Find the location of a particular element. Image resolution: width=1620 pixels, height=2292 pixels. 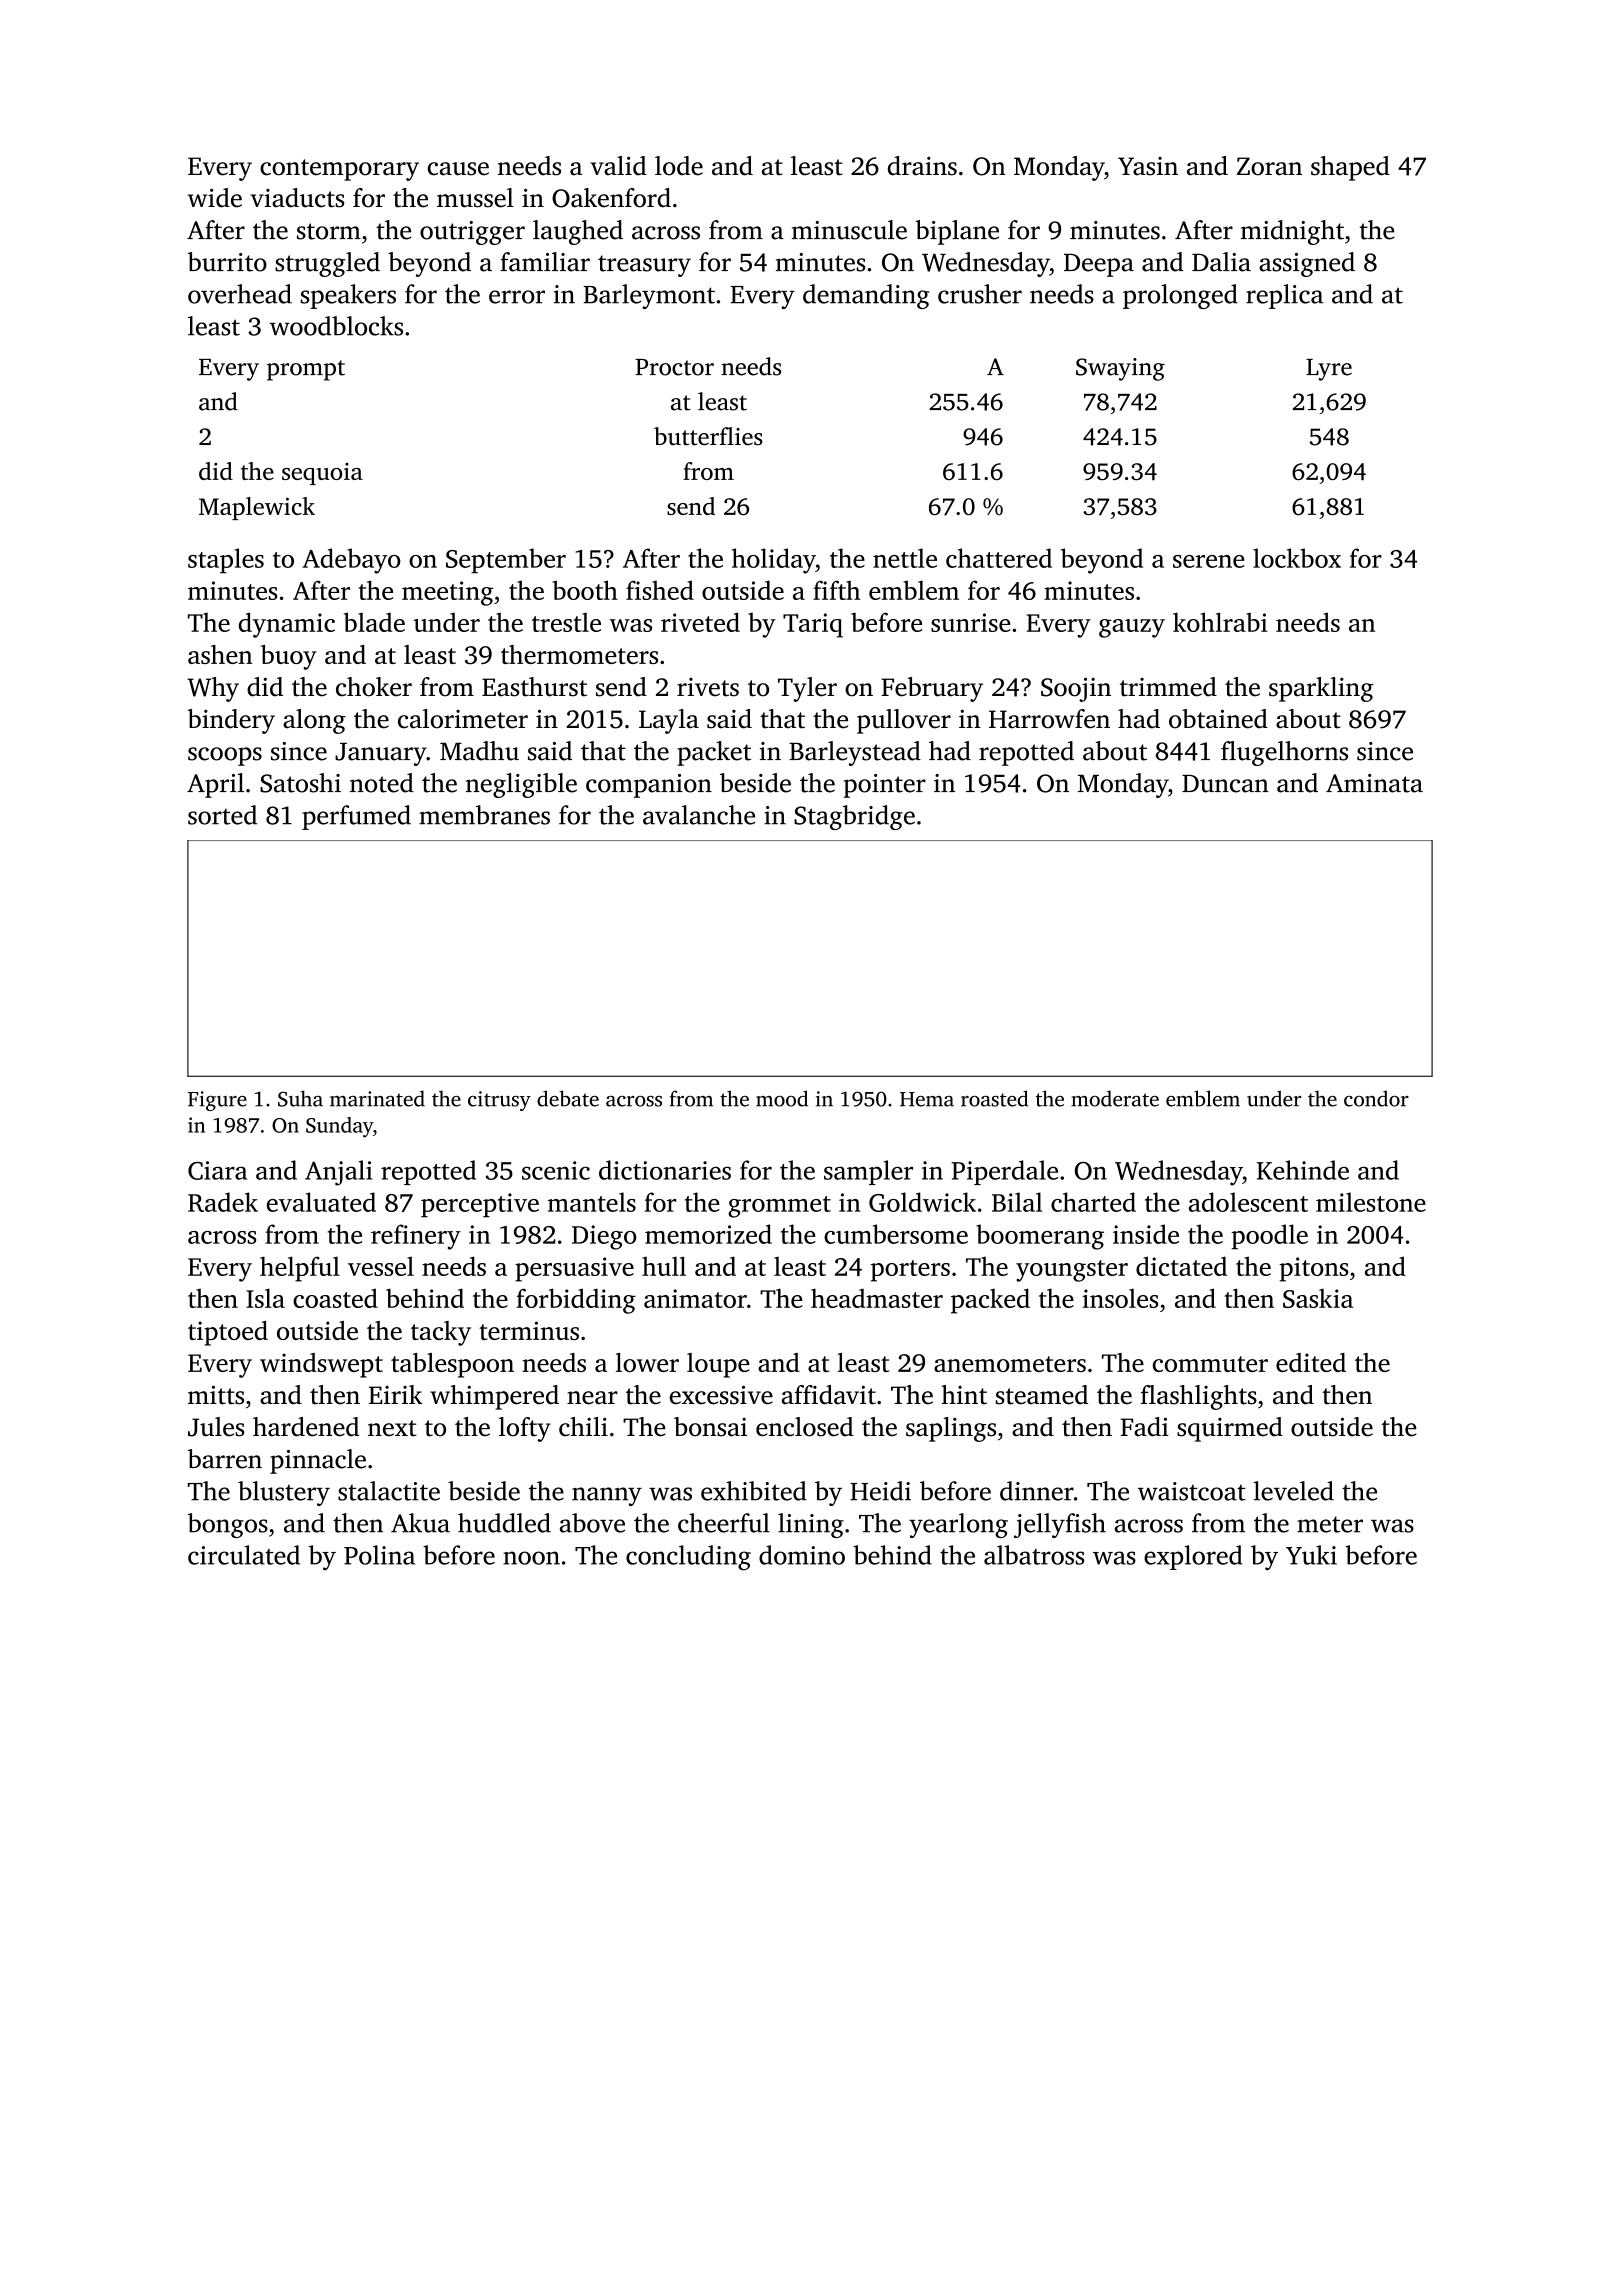

huddled is located at coordinates (504, 1523).
